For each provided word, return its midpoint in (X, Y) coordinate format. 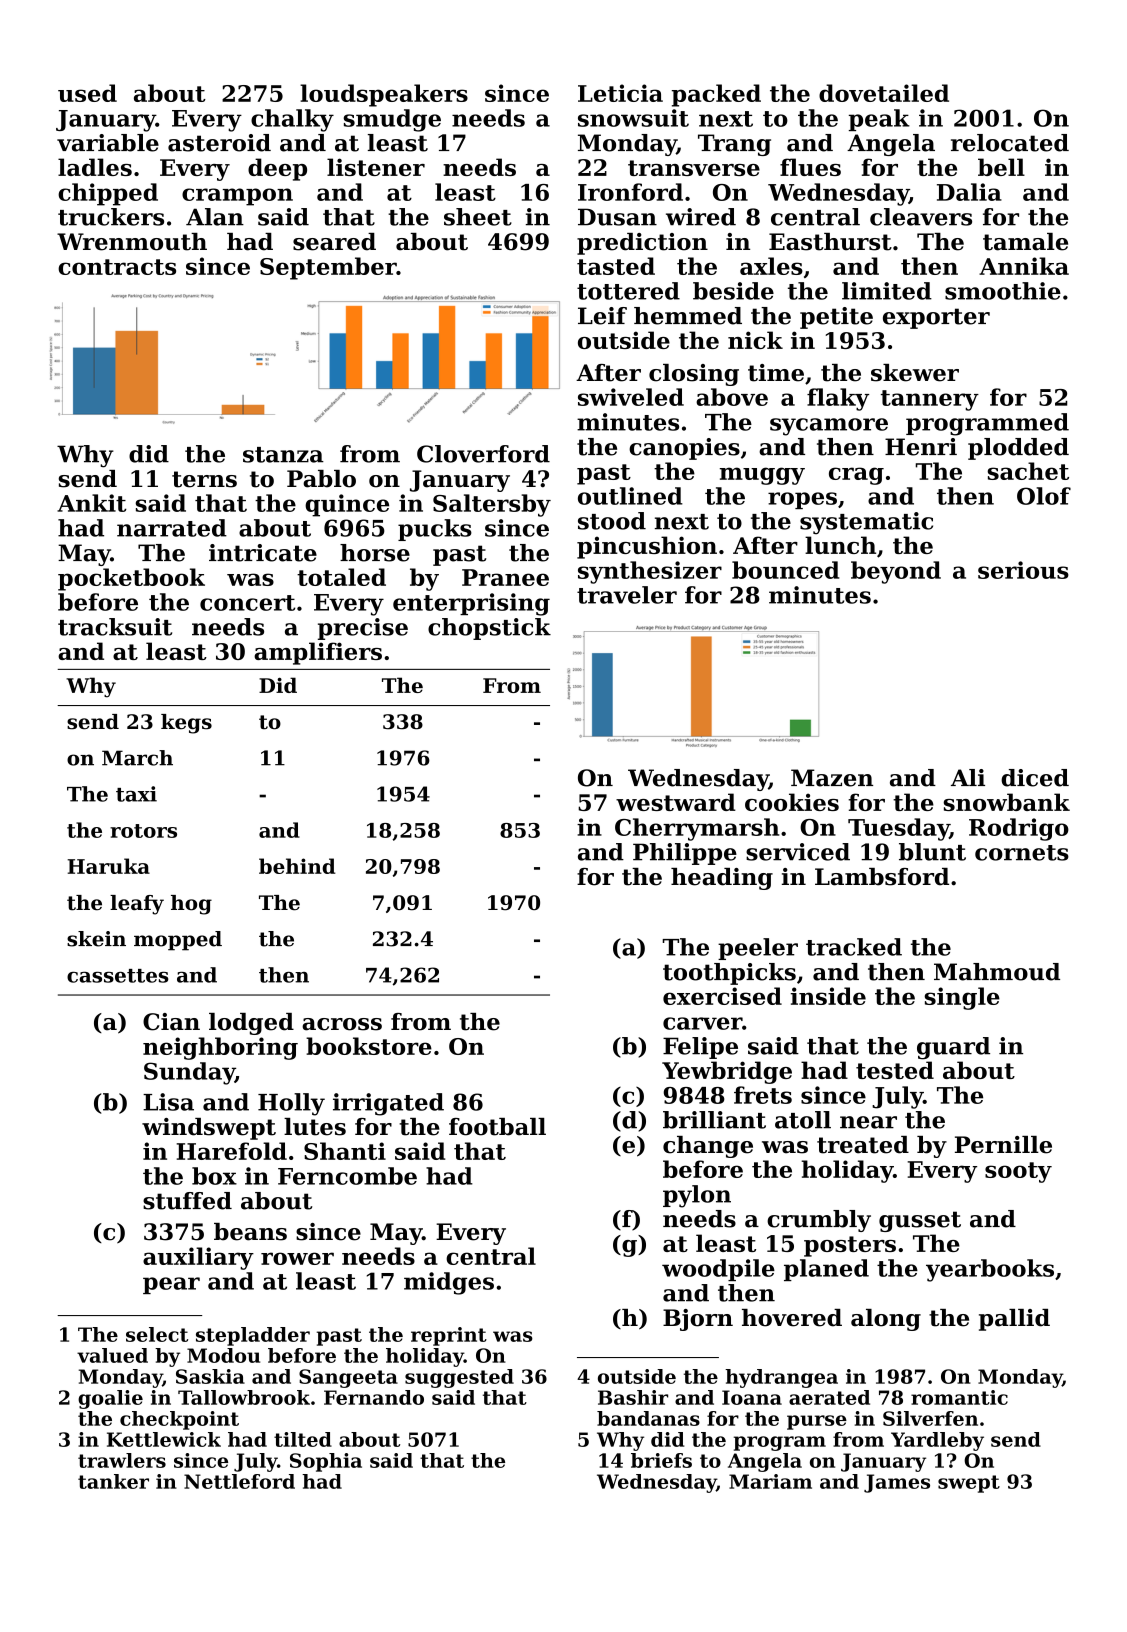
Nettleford (239, 1481)
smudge (392, 120)
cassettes (118, 976)
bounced (785, 570)
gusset (920, 1221)
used (87, 93)
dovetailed (884, 93)
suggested (459, 1378)
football (497, 1127)
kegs (186, 724)
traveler (627, 595)
